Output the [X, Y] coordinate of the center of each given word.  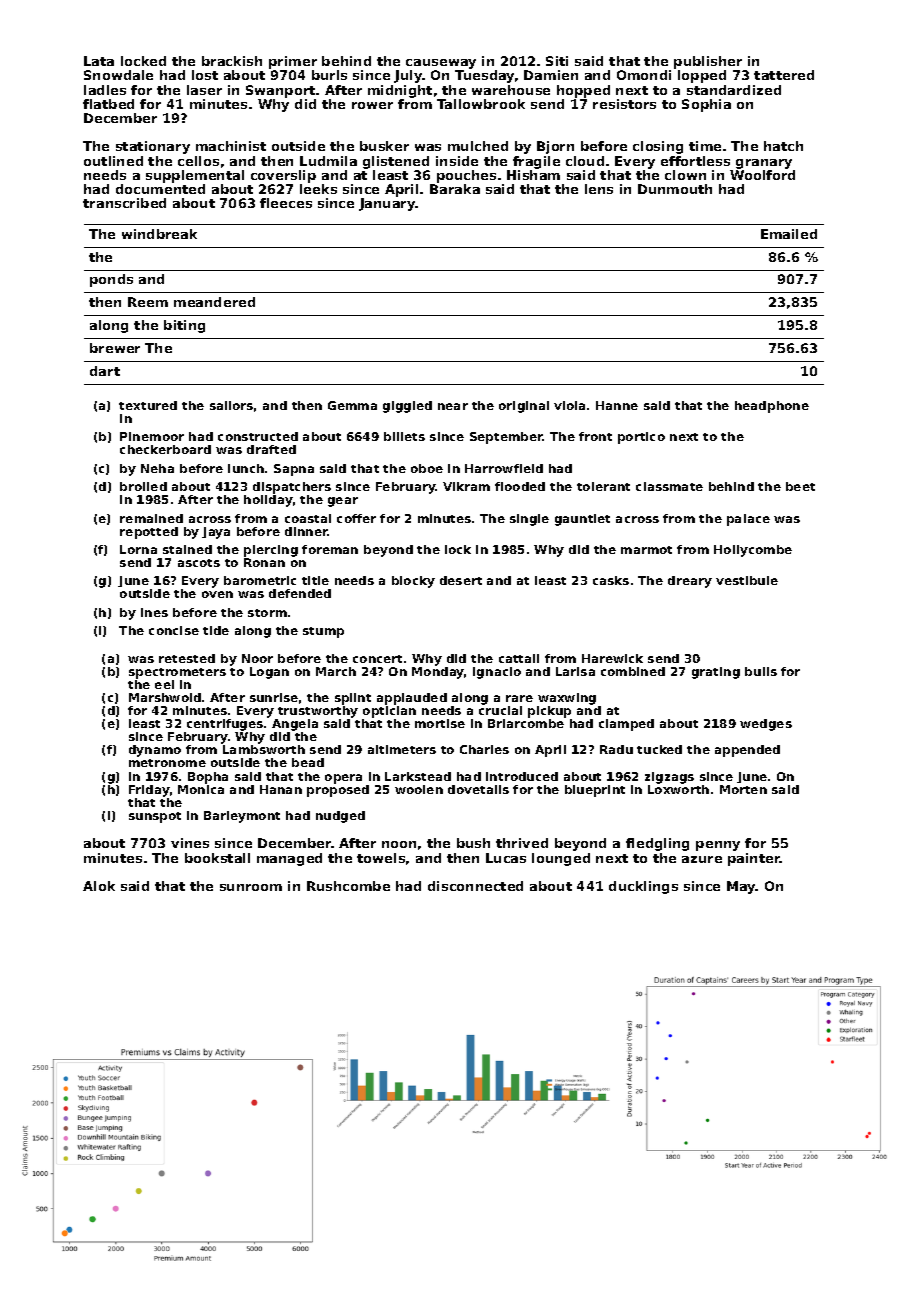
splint [353, 699]
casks [611, 580]
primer [293, 62]
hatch [783, 146]
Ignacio [497, 673]
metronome [167, 763]
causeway [441, 64]
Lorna [138, 549]
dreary [690, 582]
